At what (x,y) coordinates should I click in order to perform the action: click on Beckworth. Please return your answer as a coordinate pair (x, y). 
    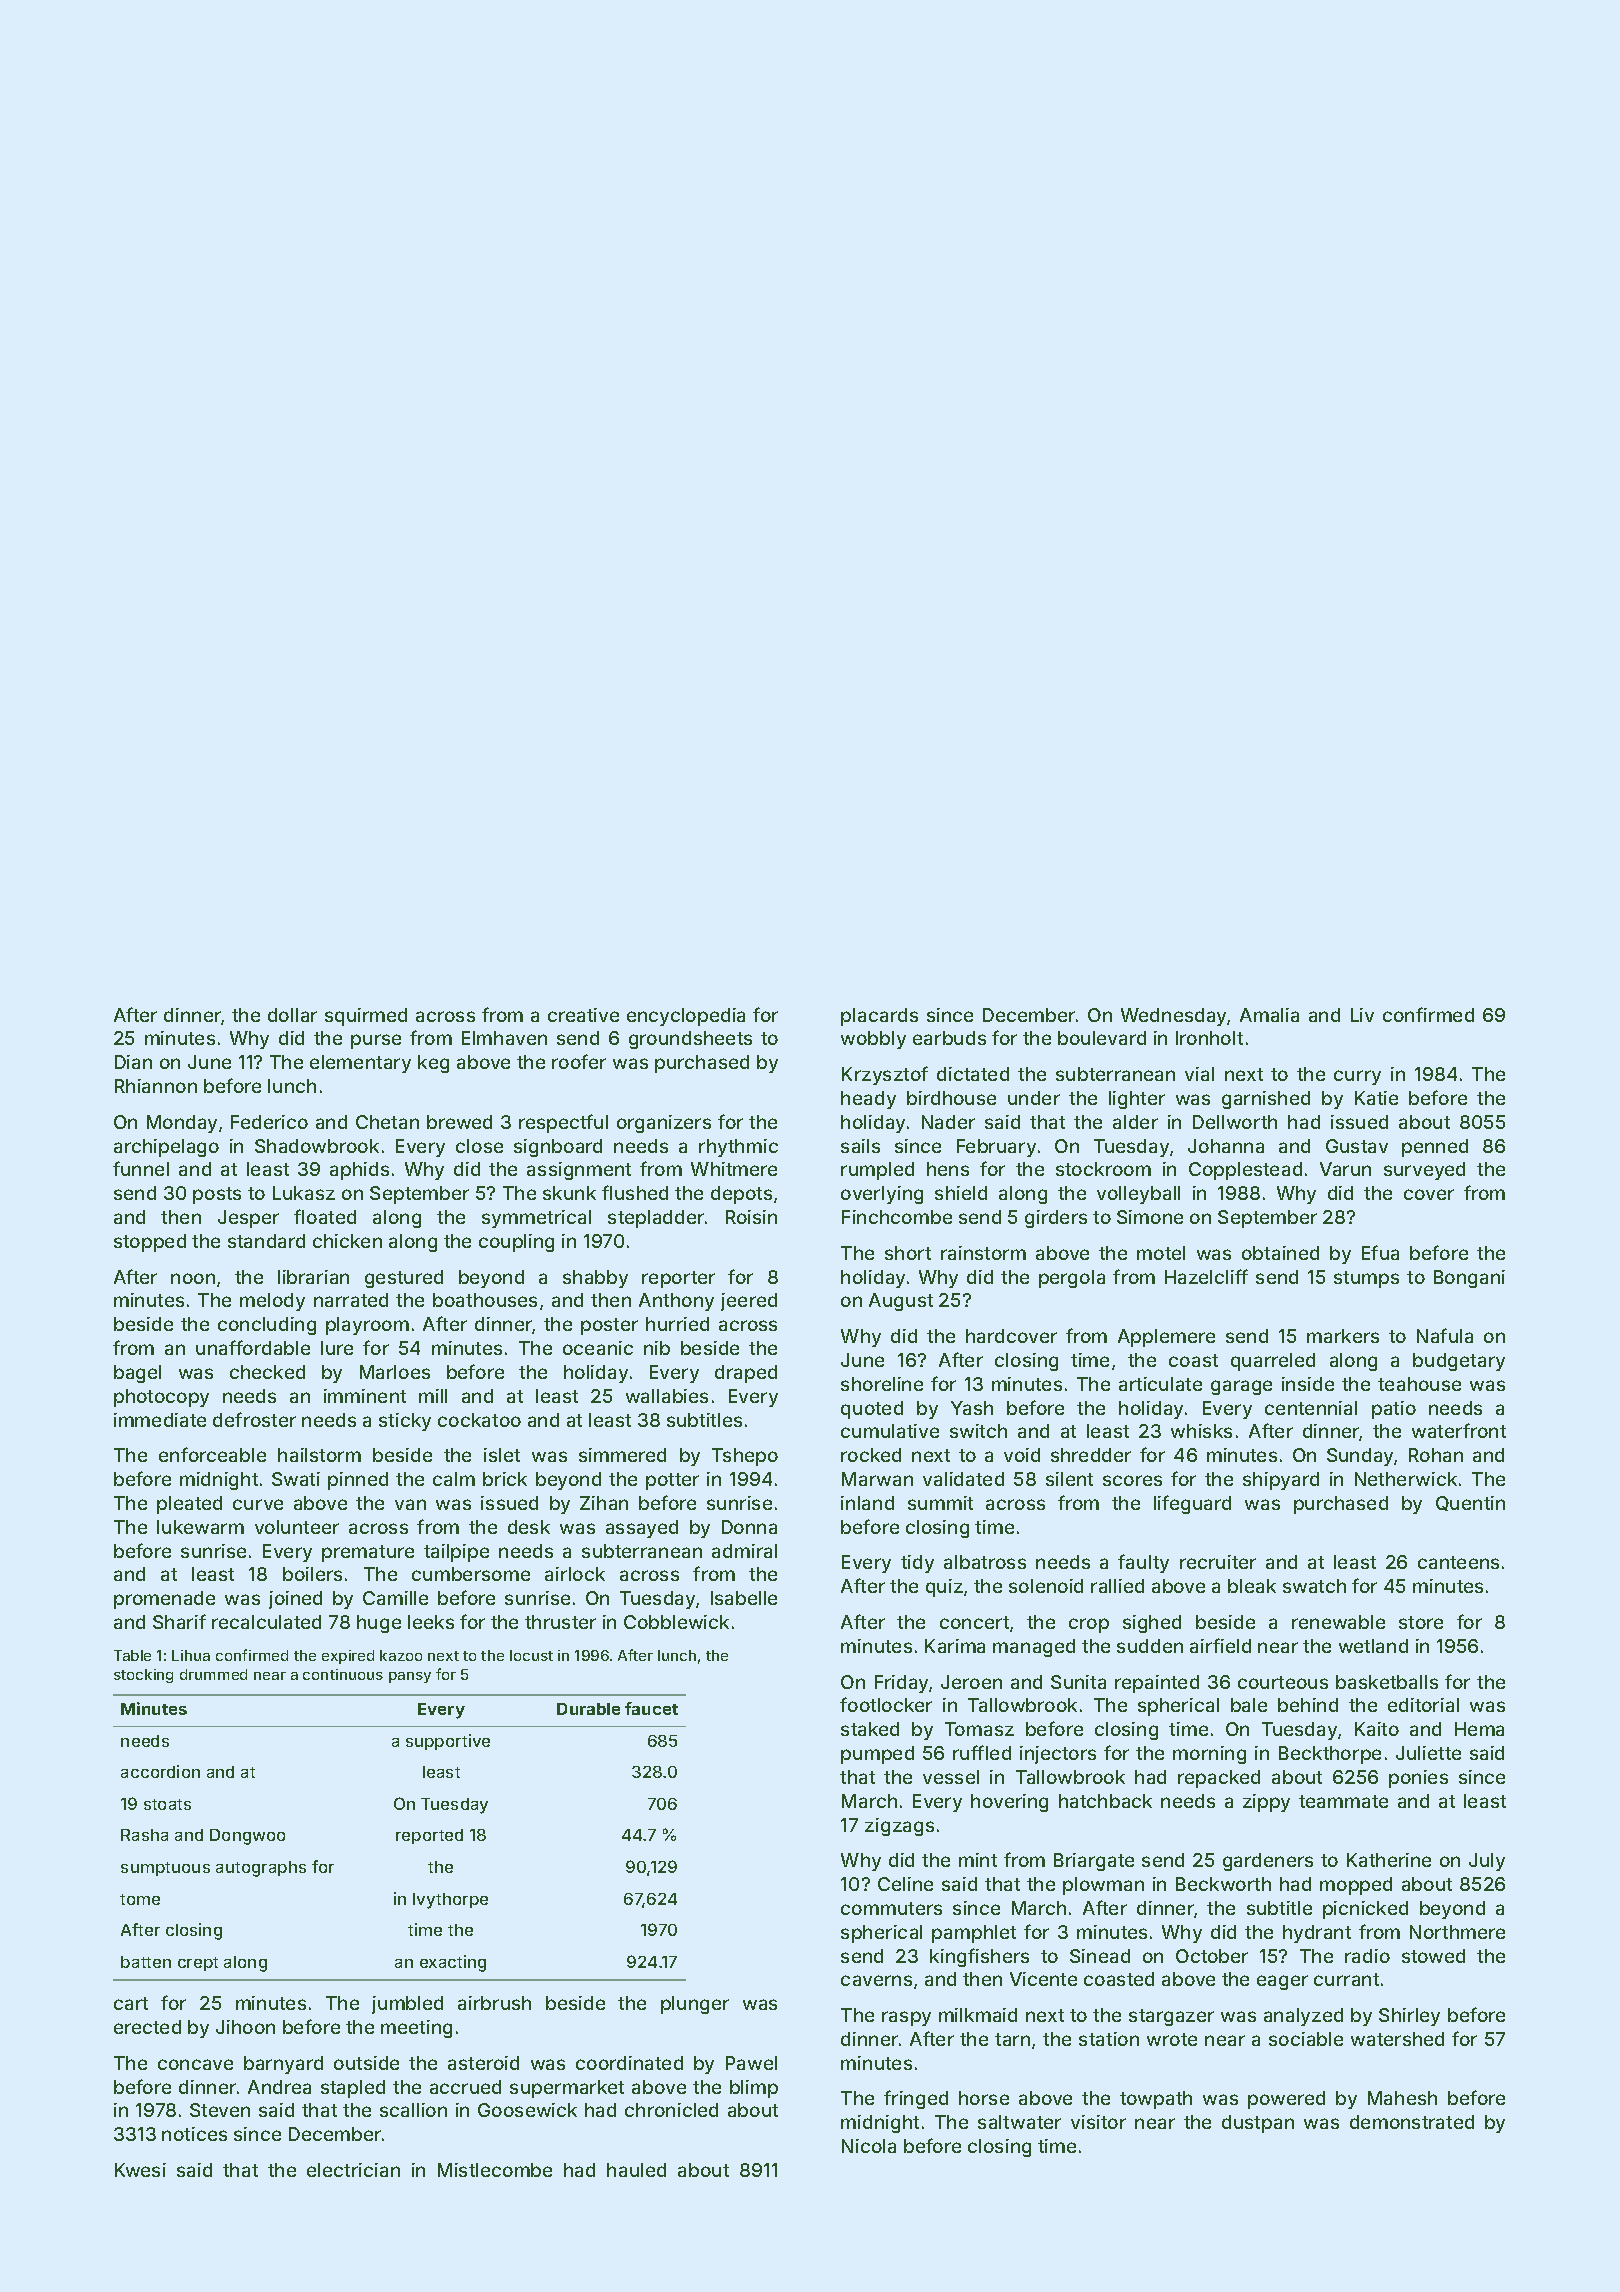
    Looking at the image, I should click on (1223, 1884).
